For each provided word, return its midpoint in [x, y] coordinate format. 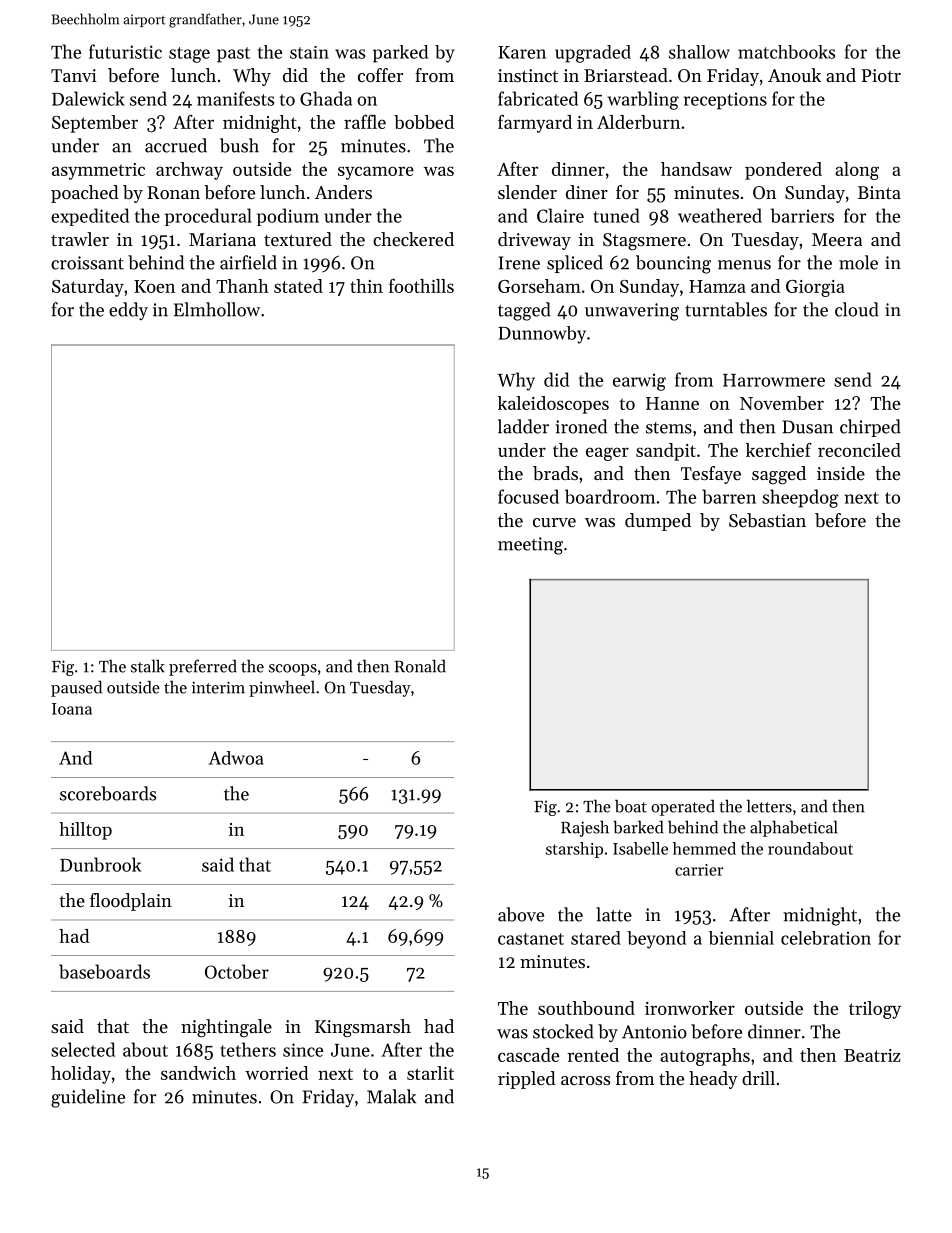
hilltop [85, 831]
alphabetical [794, 828]
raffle [365, 121]
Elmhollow [217, 309]
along [857, 171]
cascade [528, 1055]
